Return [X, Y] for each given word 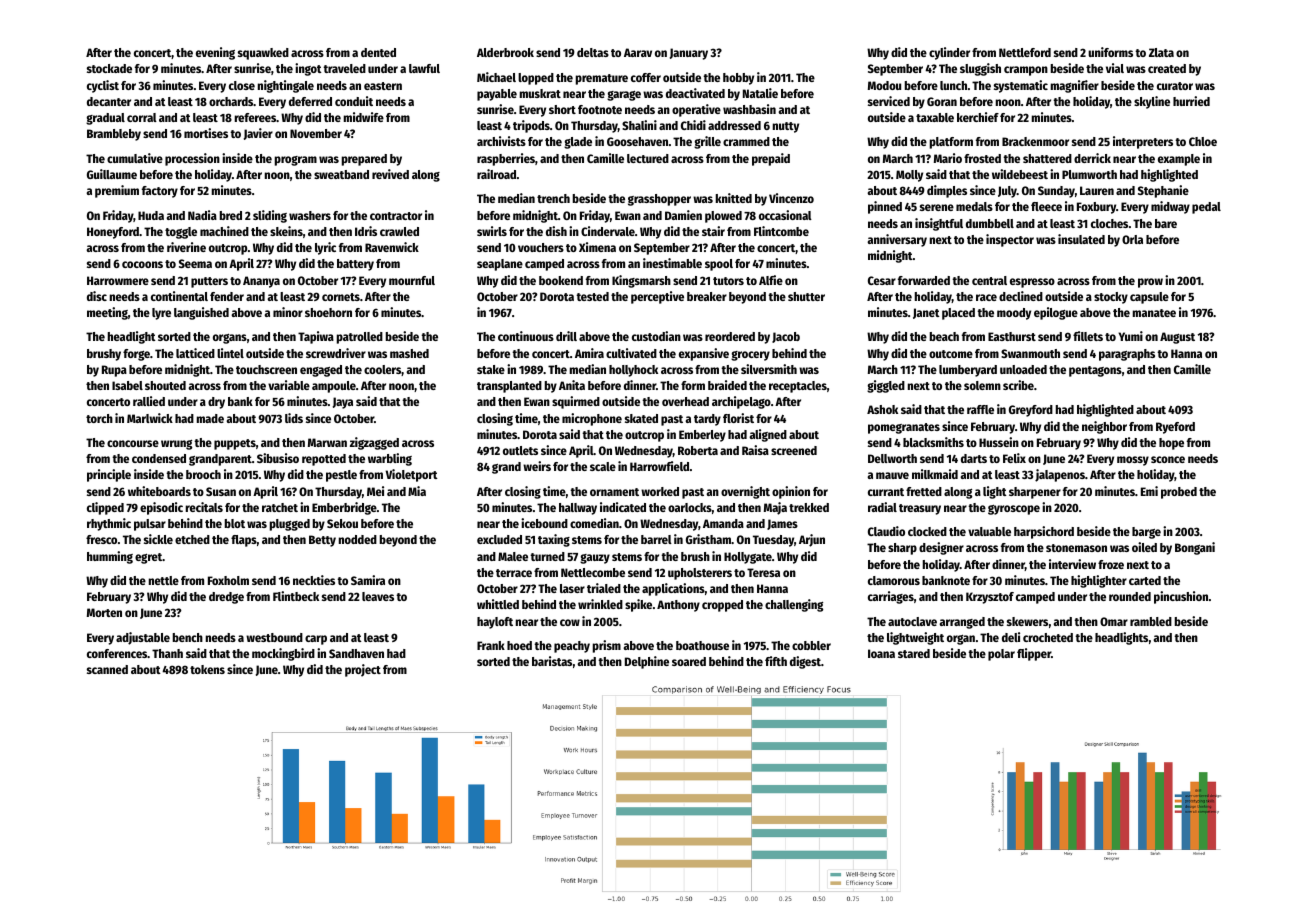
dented [378, 52]
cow [570, 622]
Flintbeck [296, 596]
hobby [738, 79]
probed [1179, 493]
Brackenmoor [1035, 141]
